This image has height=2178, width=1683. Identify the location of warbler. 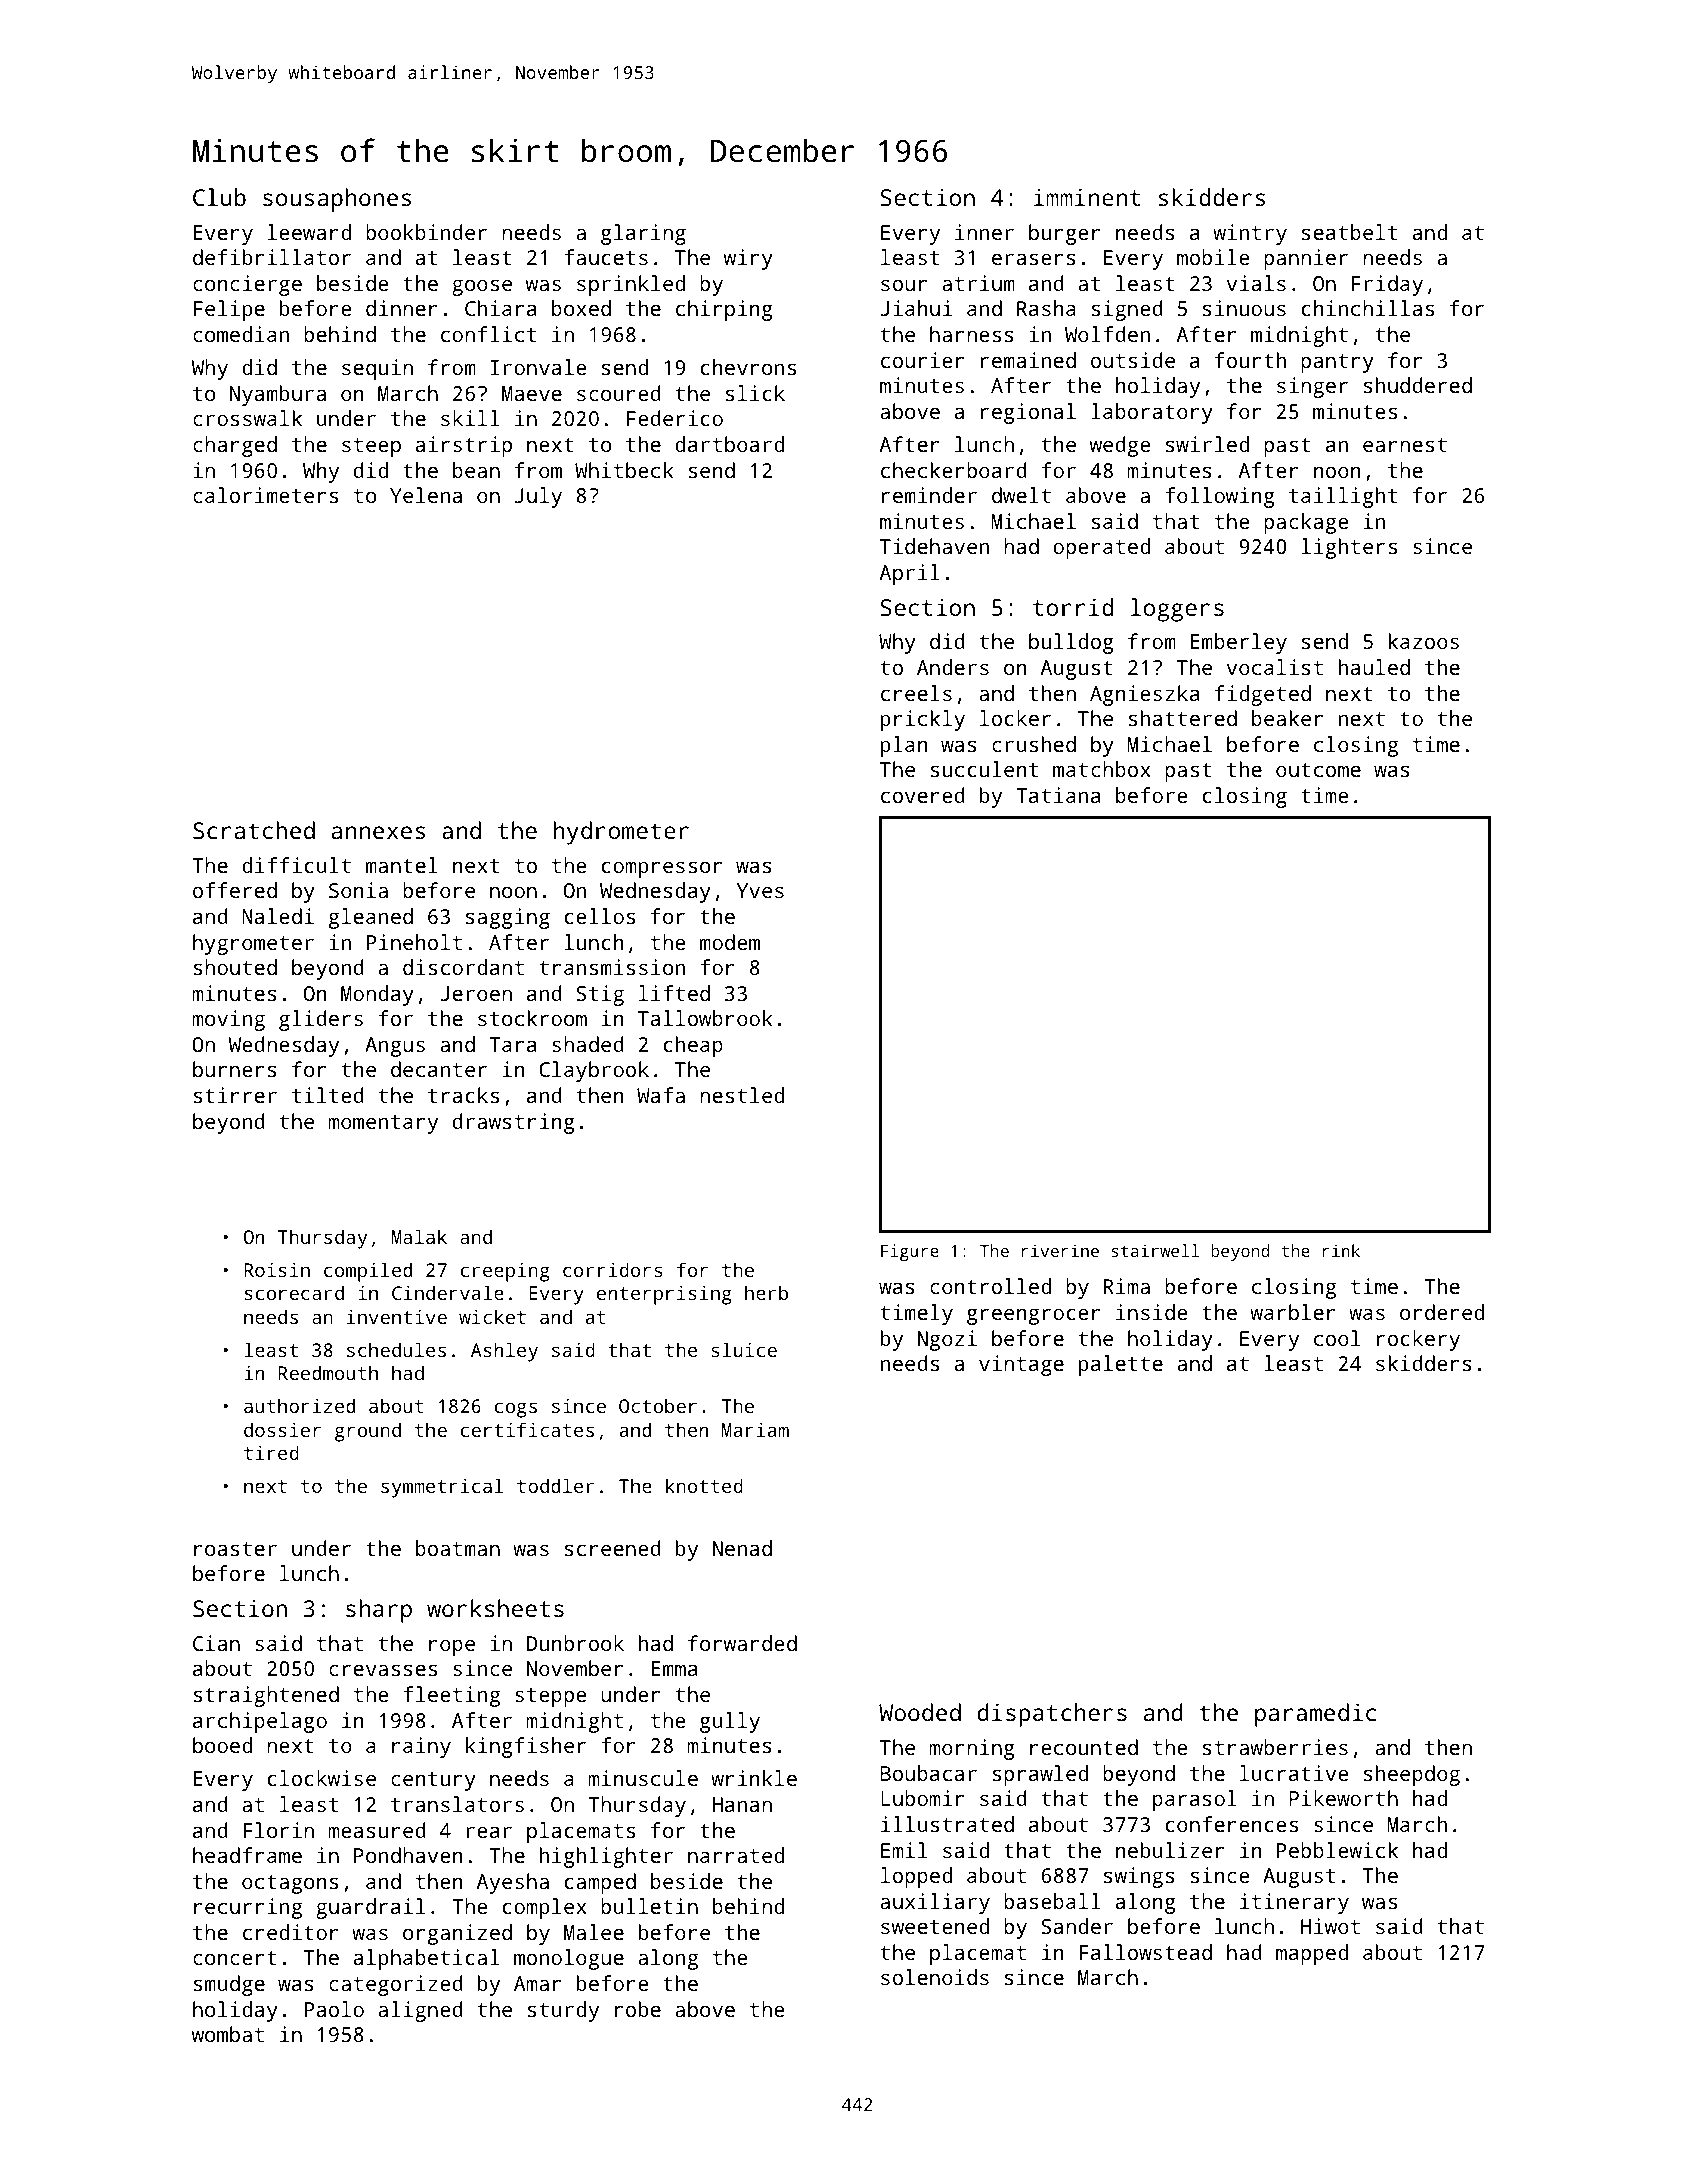
(1293, 1312).
